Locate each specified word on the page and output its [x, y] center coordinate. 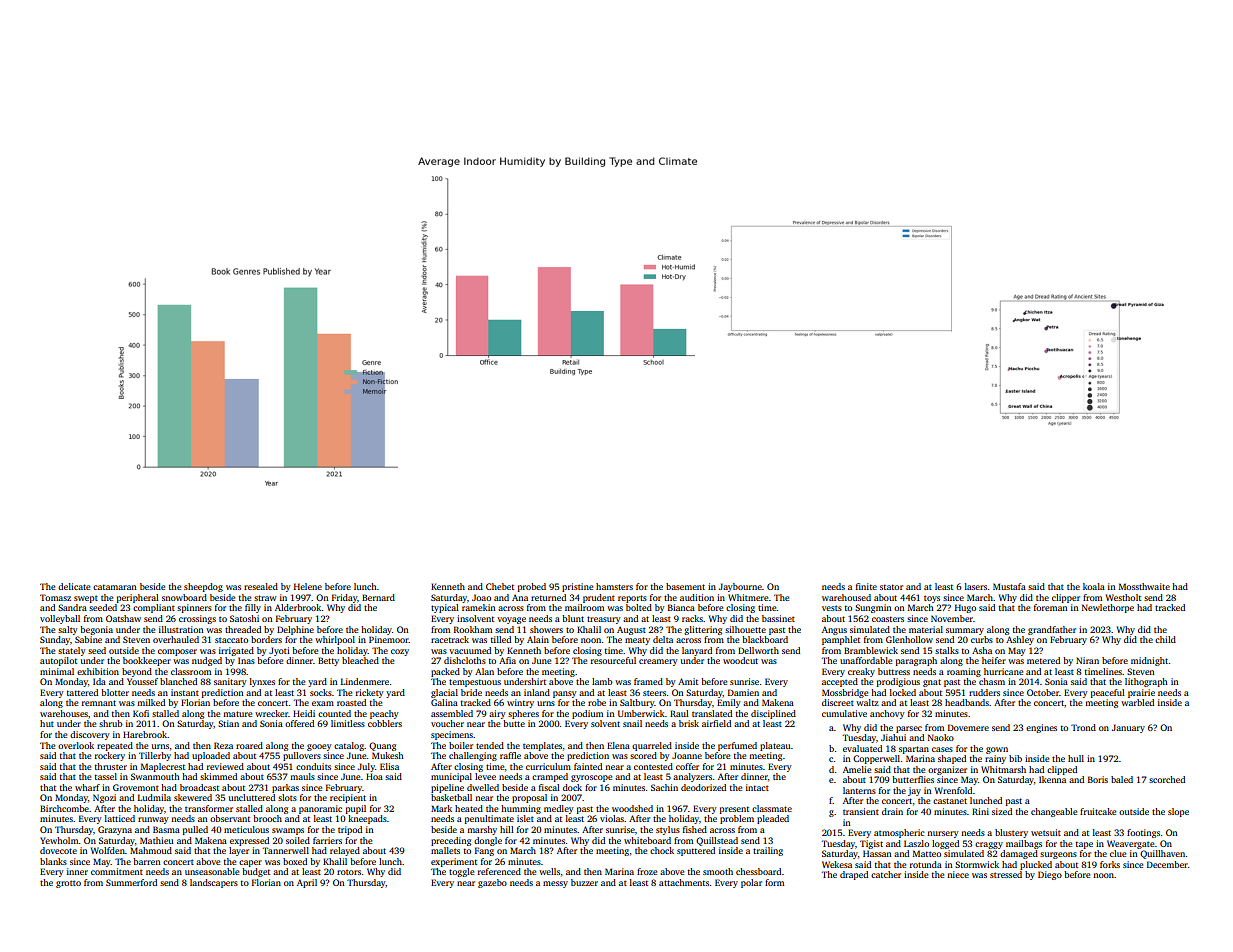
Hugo [965, 608]
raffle [510, 755]
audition [697, 597]
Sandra [72, 607]
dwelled [483, 787]
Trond [1083, 727]
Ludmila [154, 797]
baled [1122, 779]
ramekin [479, 607]
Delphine [295, 630]
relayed [345, 851]
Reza [223, 745]
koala [1094, 586]
